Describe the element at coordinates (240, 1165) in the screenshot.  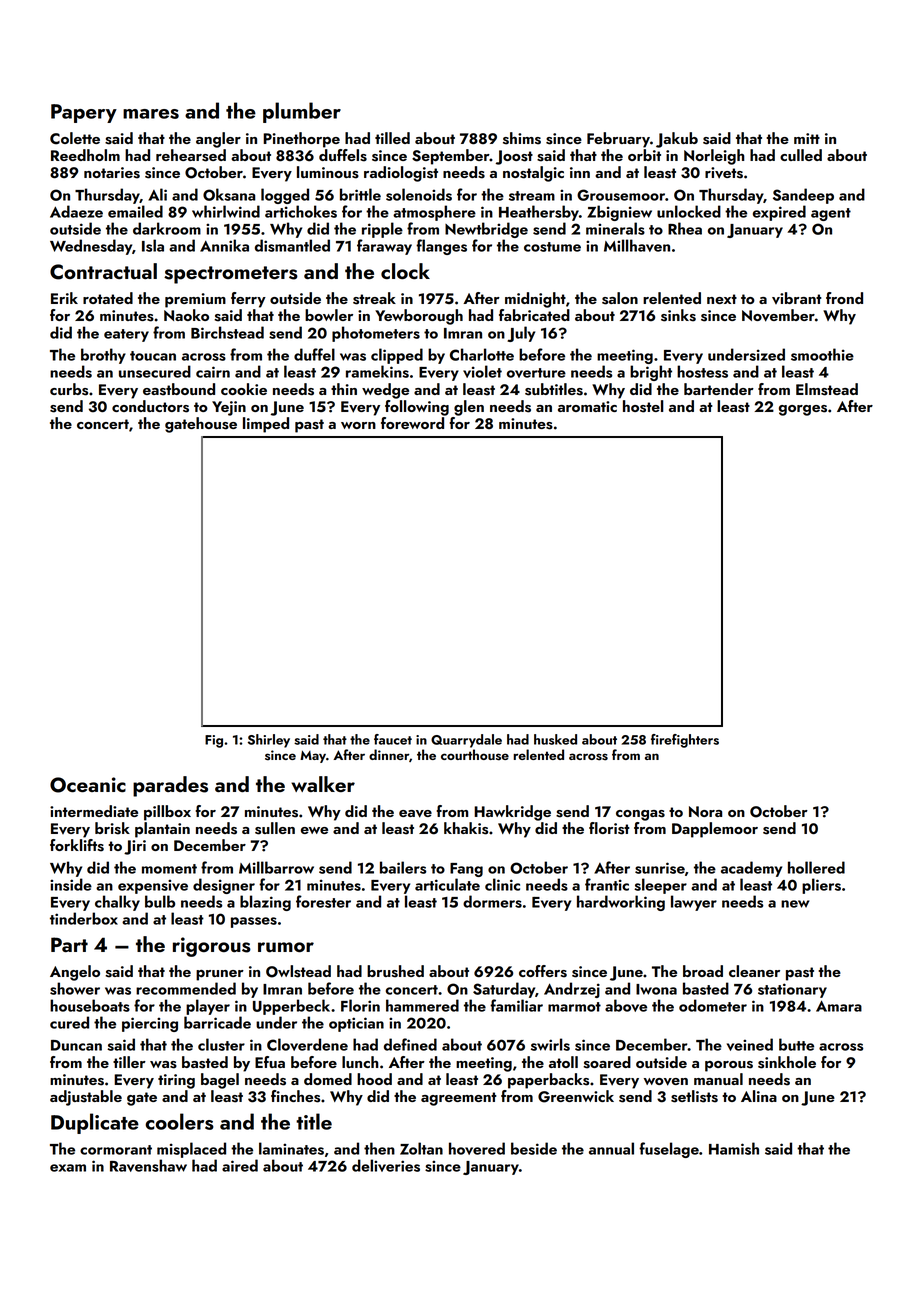
I see `aired` at that location.
